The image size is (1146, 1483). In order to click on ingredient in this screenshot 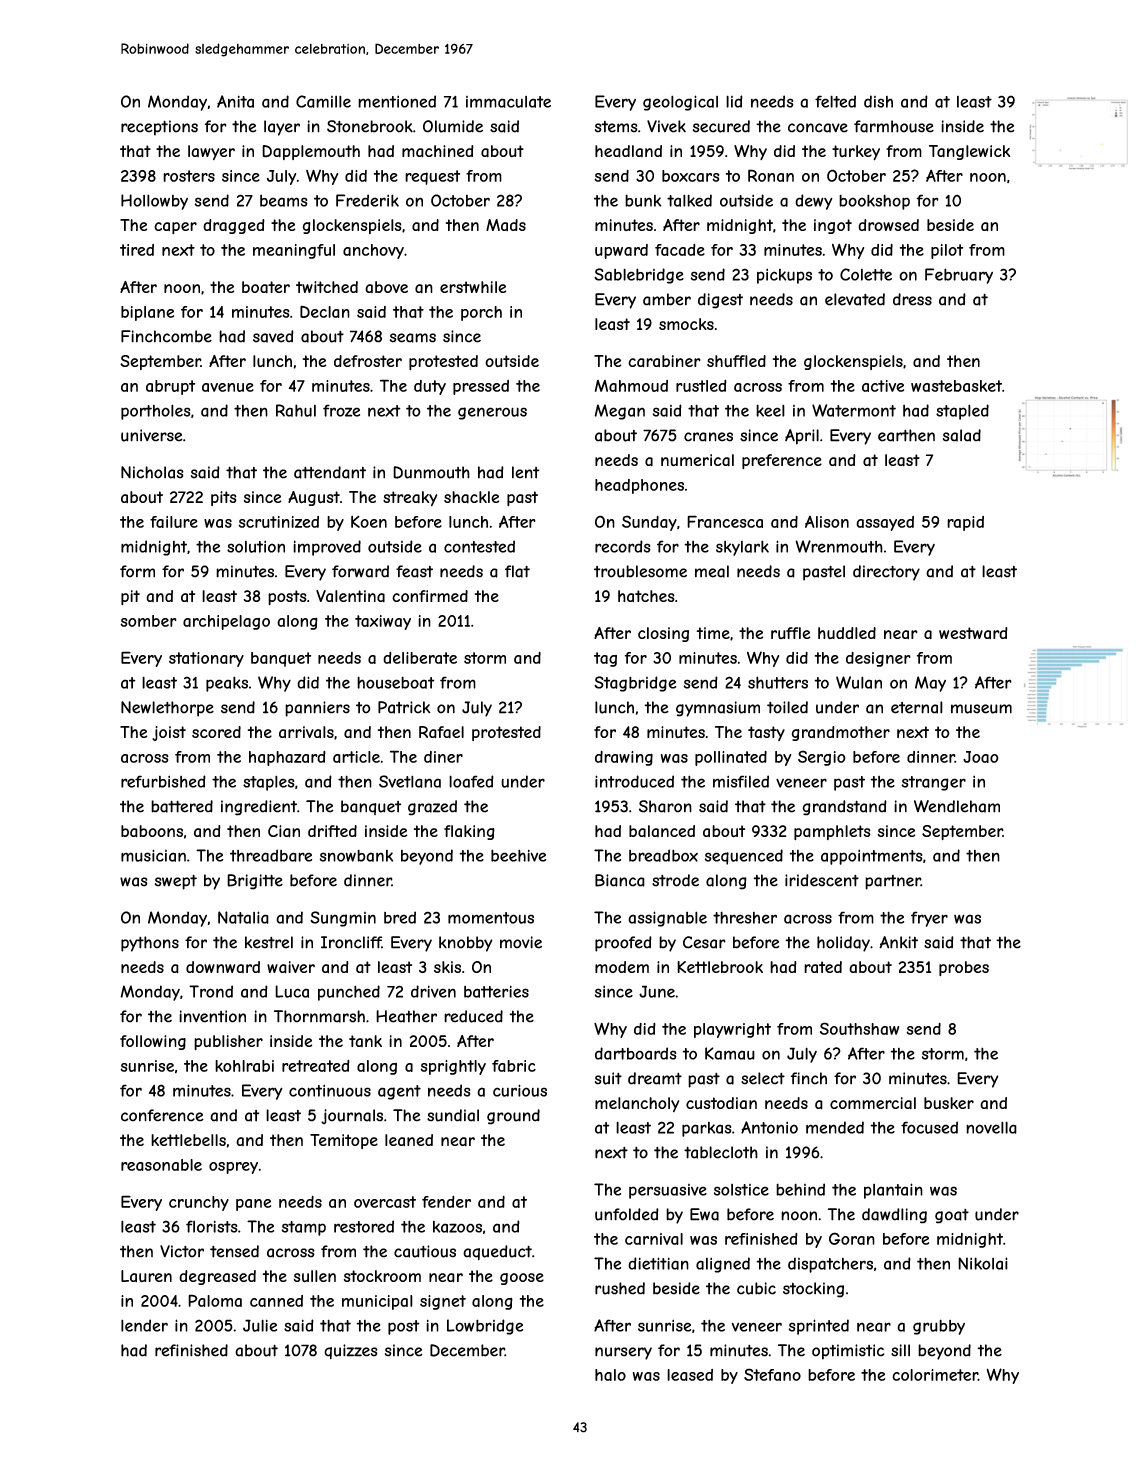, I will do `click(259, 808)`.
